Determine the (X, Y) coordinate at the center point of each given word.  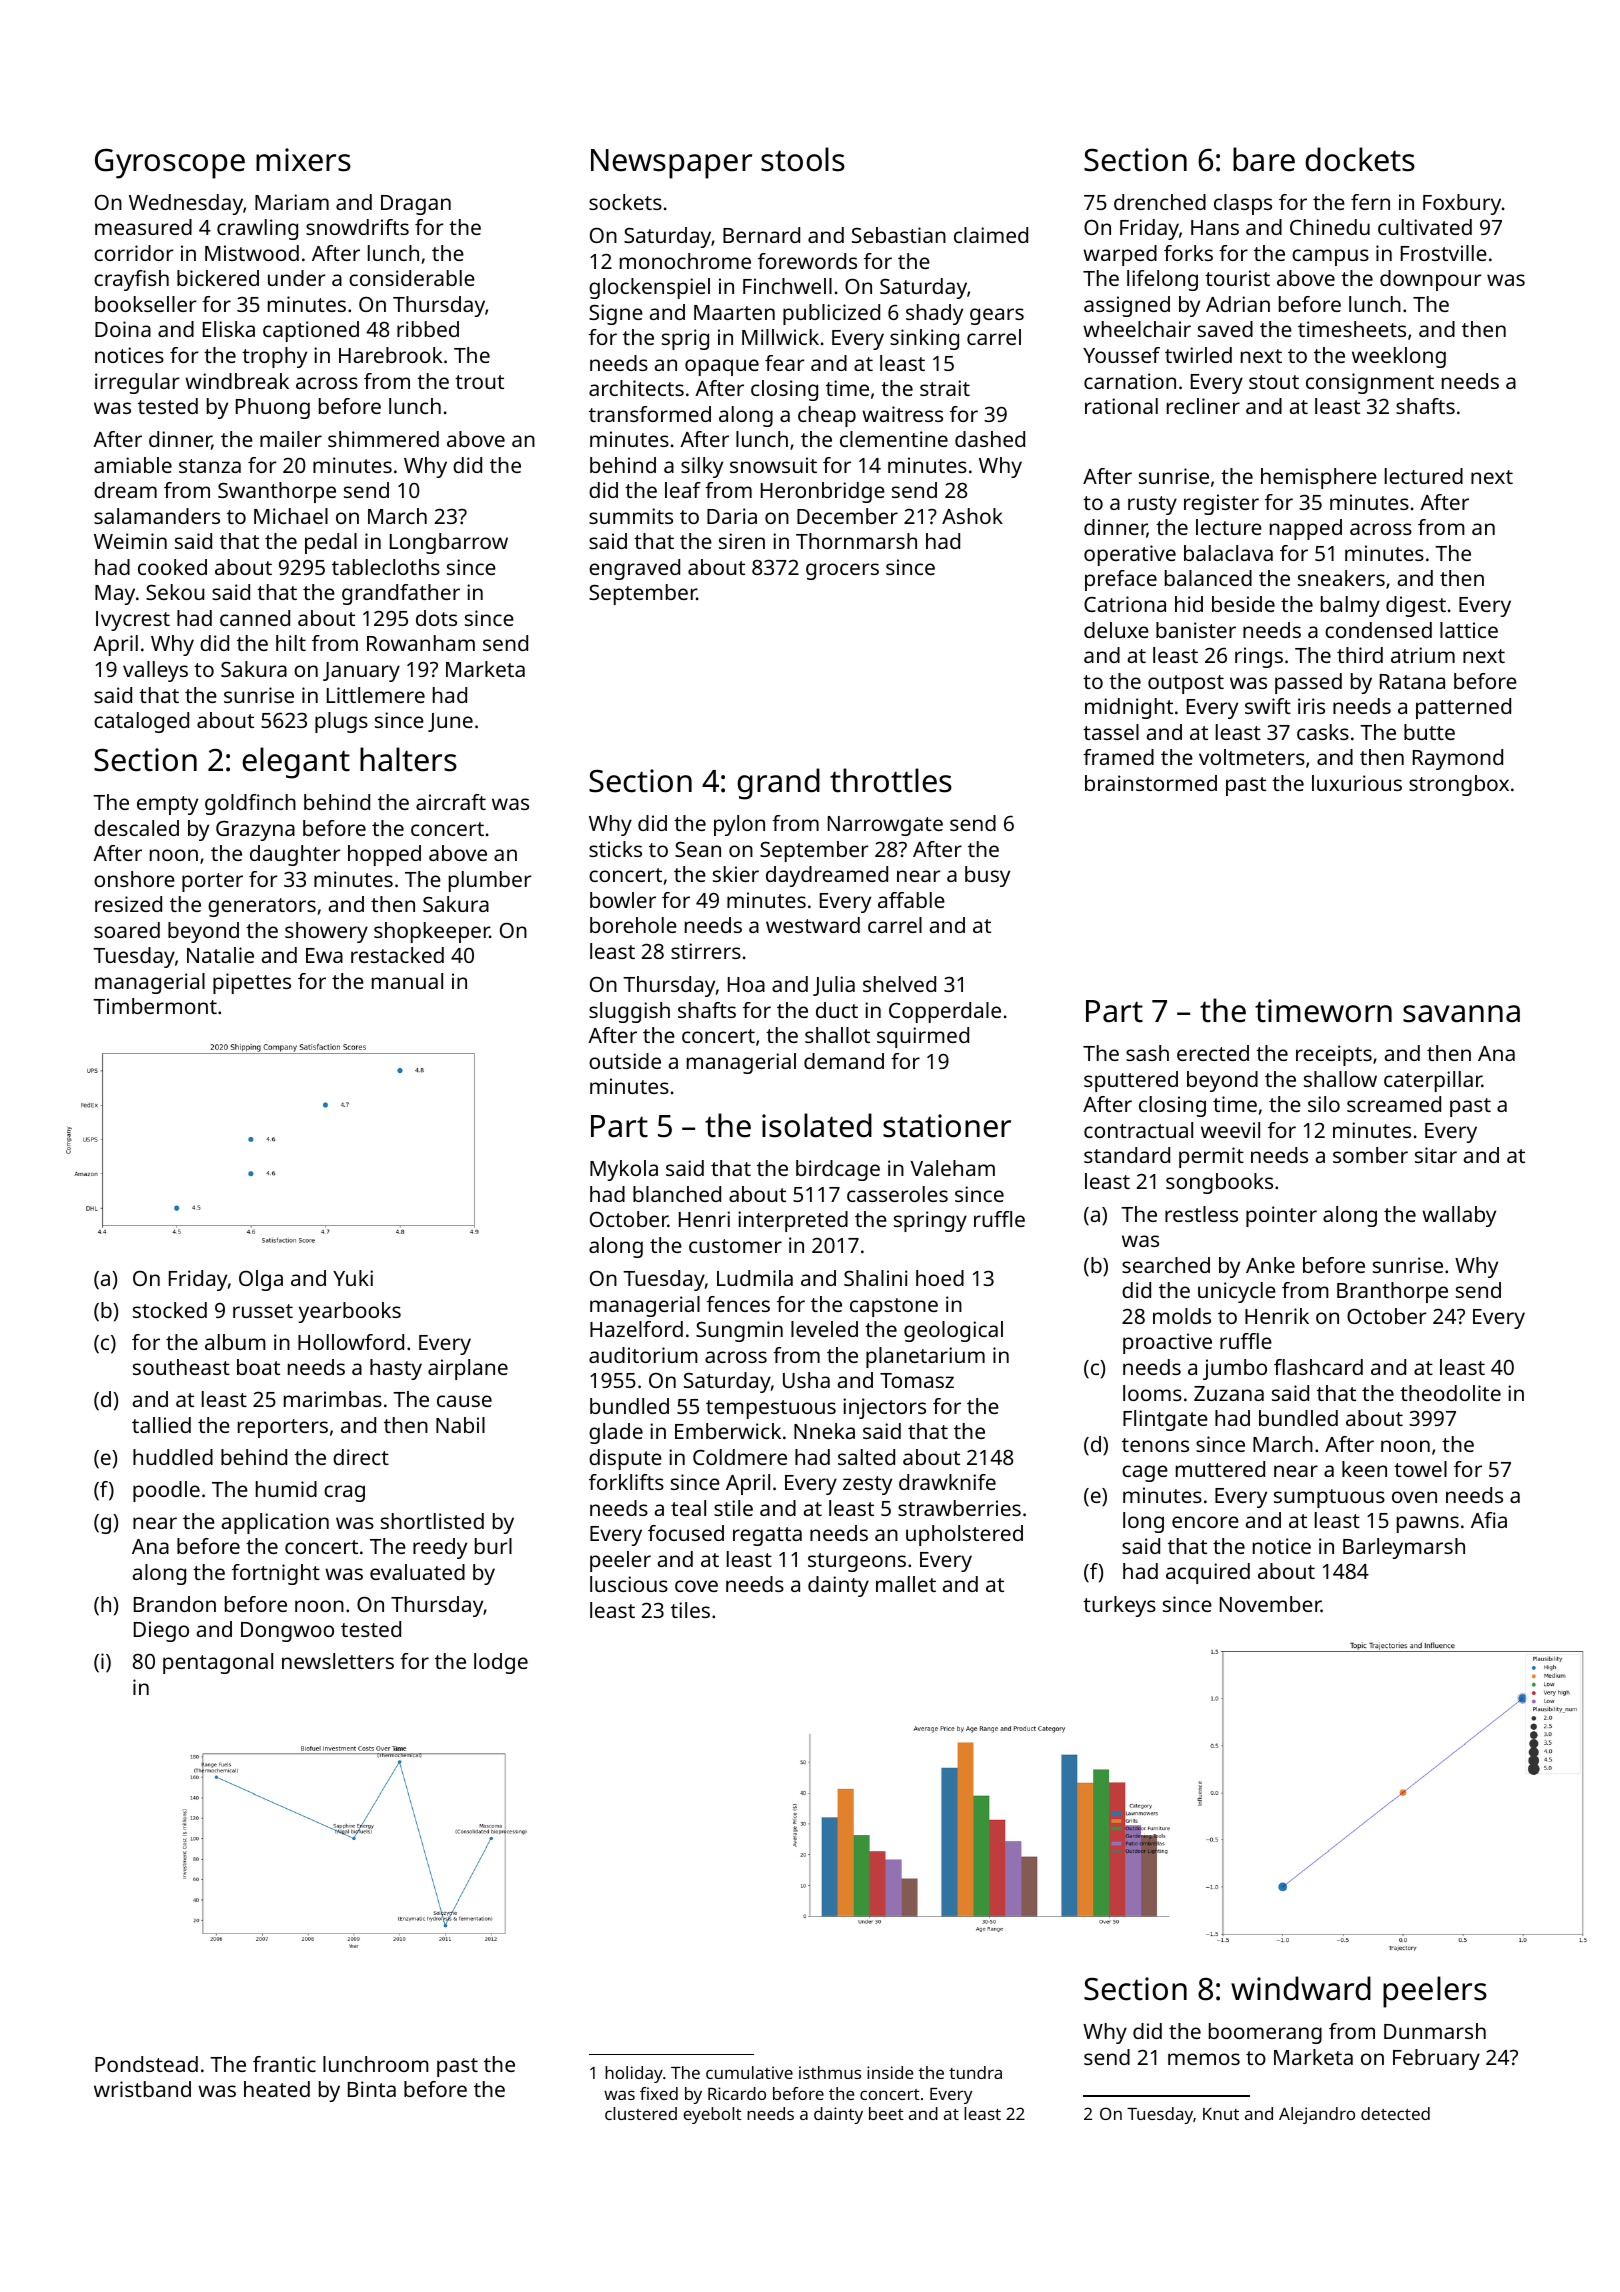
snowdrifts (357, 227)
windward (1301, 1988)
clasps (1243, 204)
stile (733, 1508)
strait (945, 388)
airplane (468, 1369)
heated (277, 2089)
